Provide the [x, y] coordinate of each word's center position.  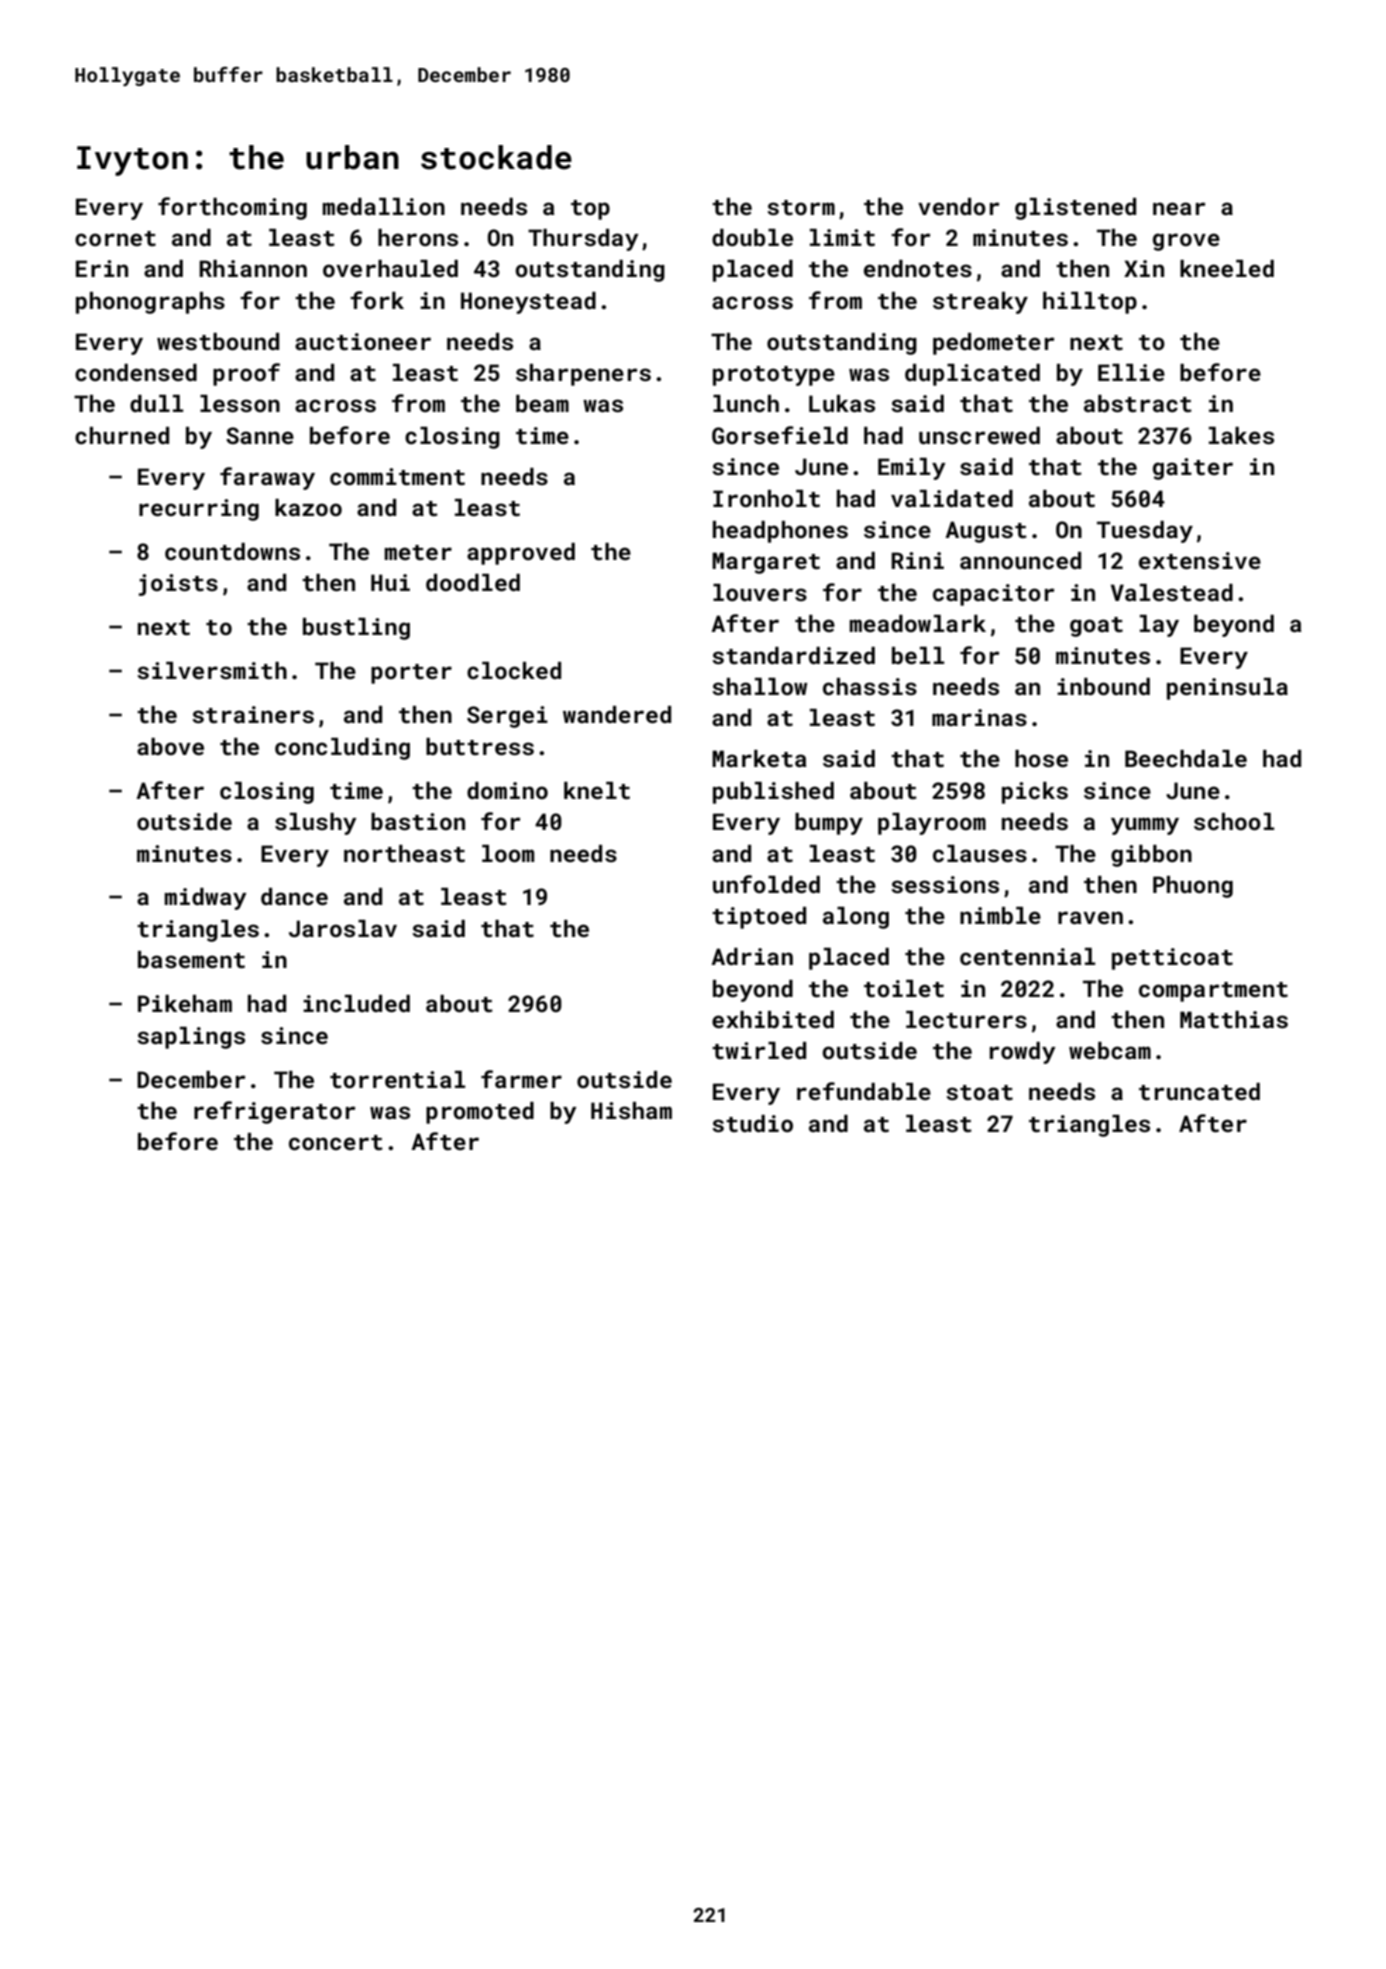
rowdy [1023, 1053]
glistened [1075, 209]
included [356, 1003]
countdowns [232, 551]
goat [1096, 627]
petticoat [1172, 959]
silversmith [212, 670]
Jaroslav [343, 928]
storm [801, 207]
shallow [759, 686]
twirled [759, 1050]
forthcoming [232, 208]
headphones [780, 532]
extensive [1200, 560]
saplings [191, 1038]
